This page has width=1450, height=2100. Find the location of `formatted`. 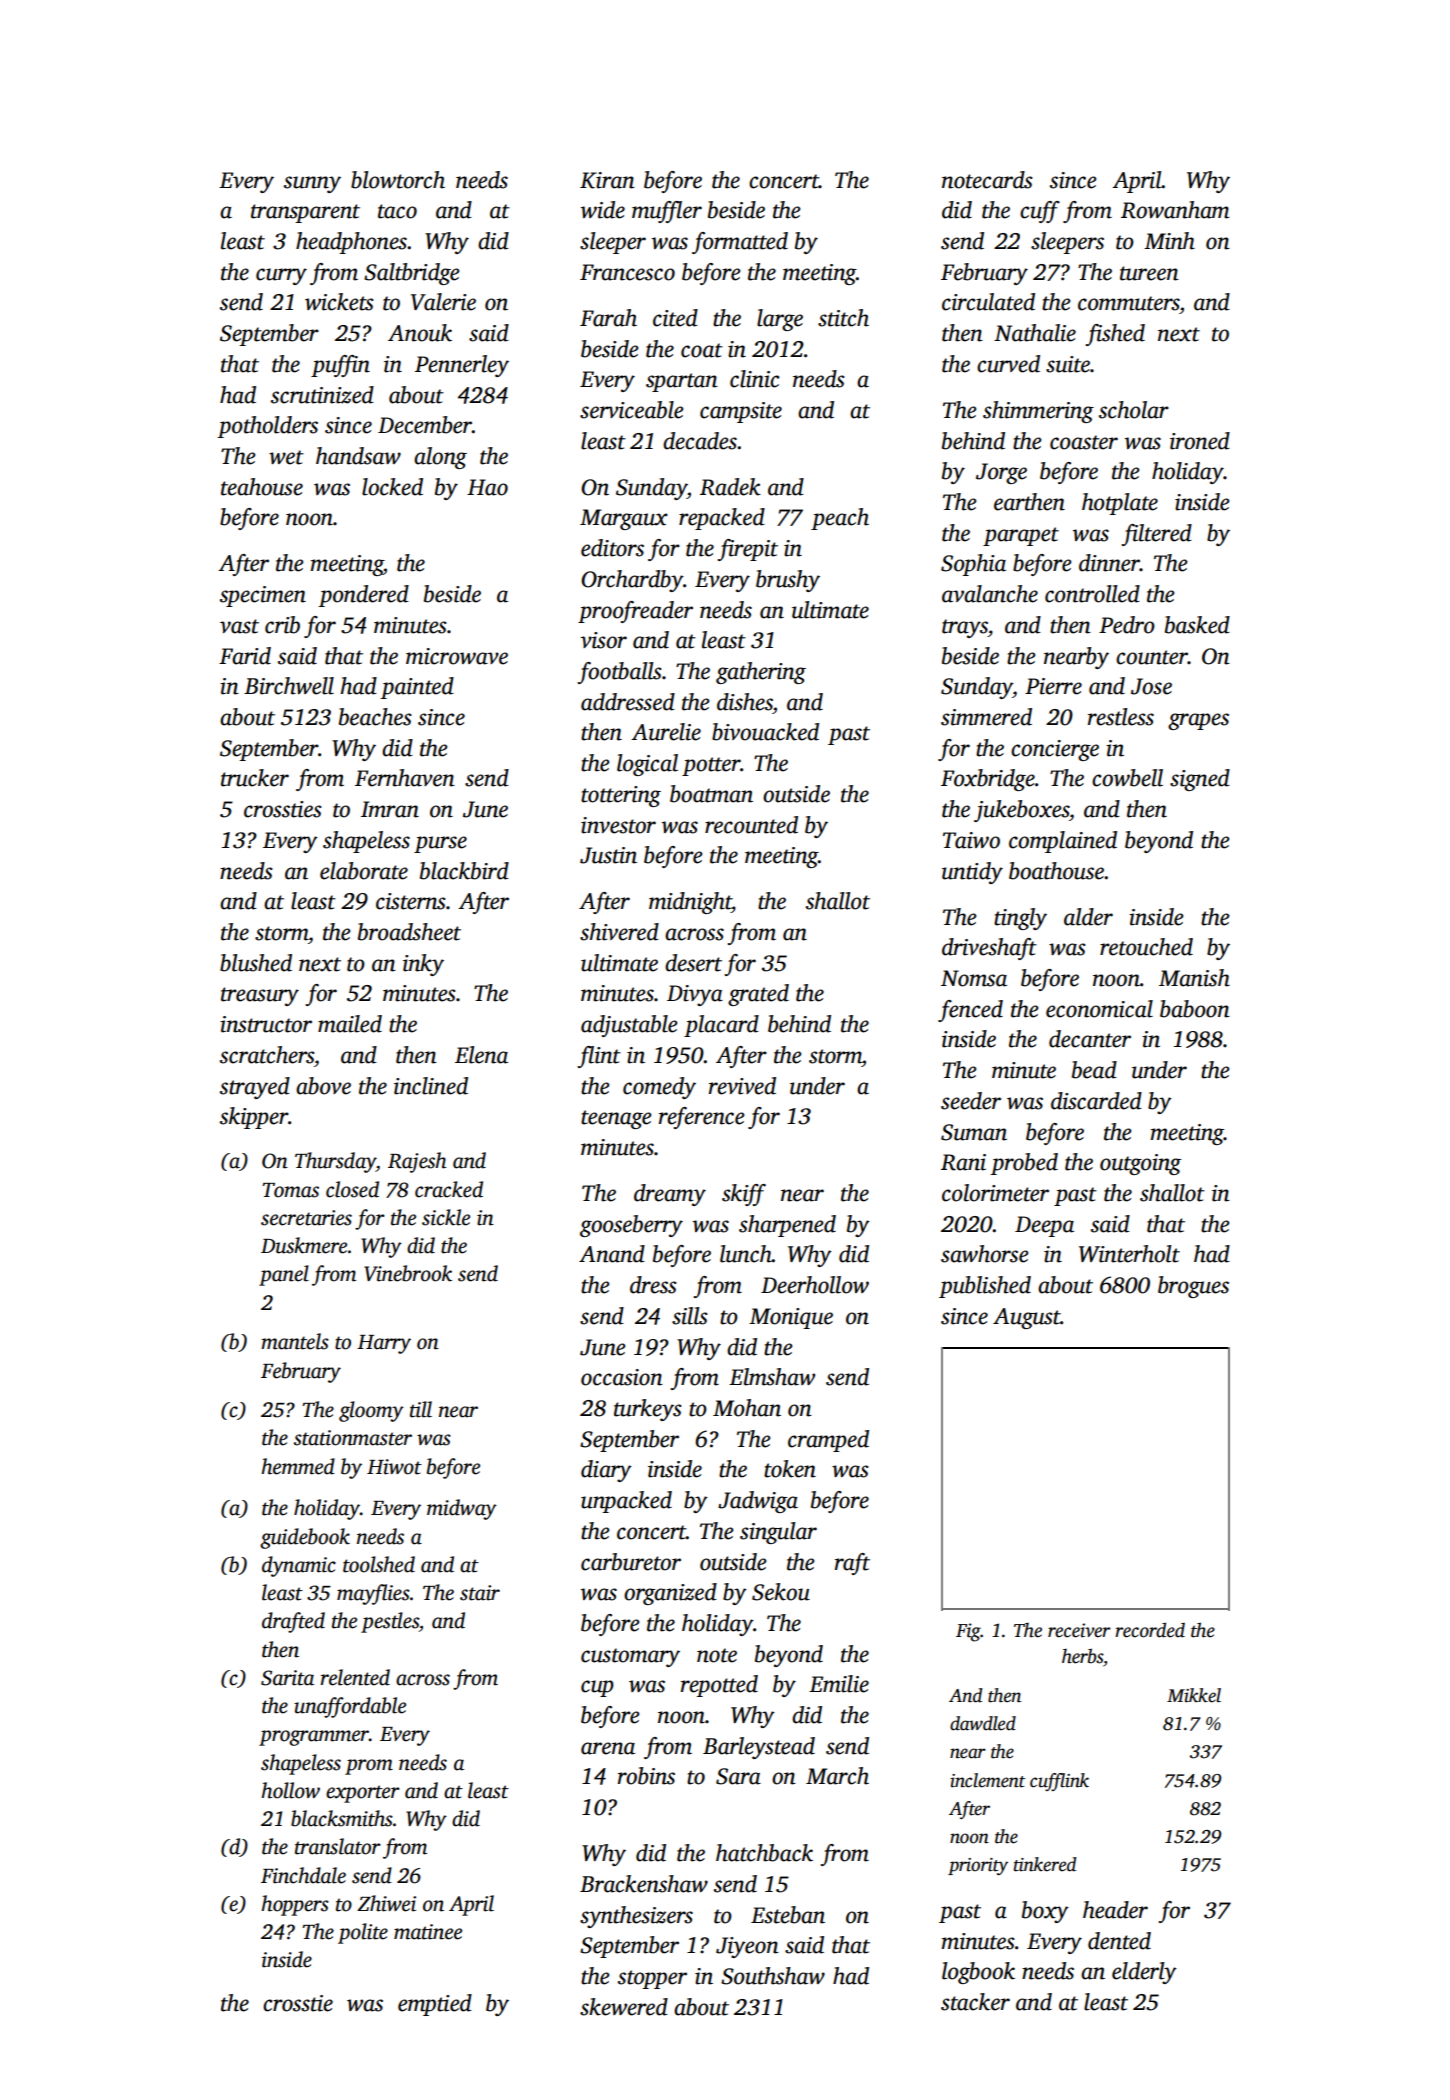

formatted is located at coordinates (740, 243).
